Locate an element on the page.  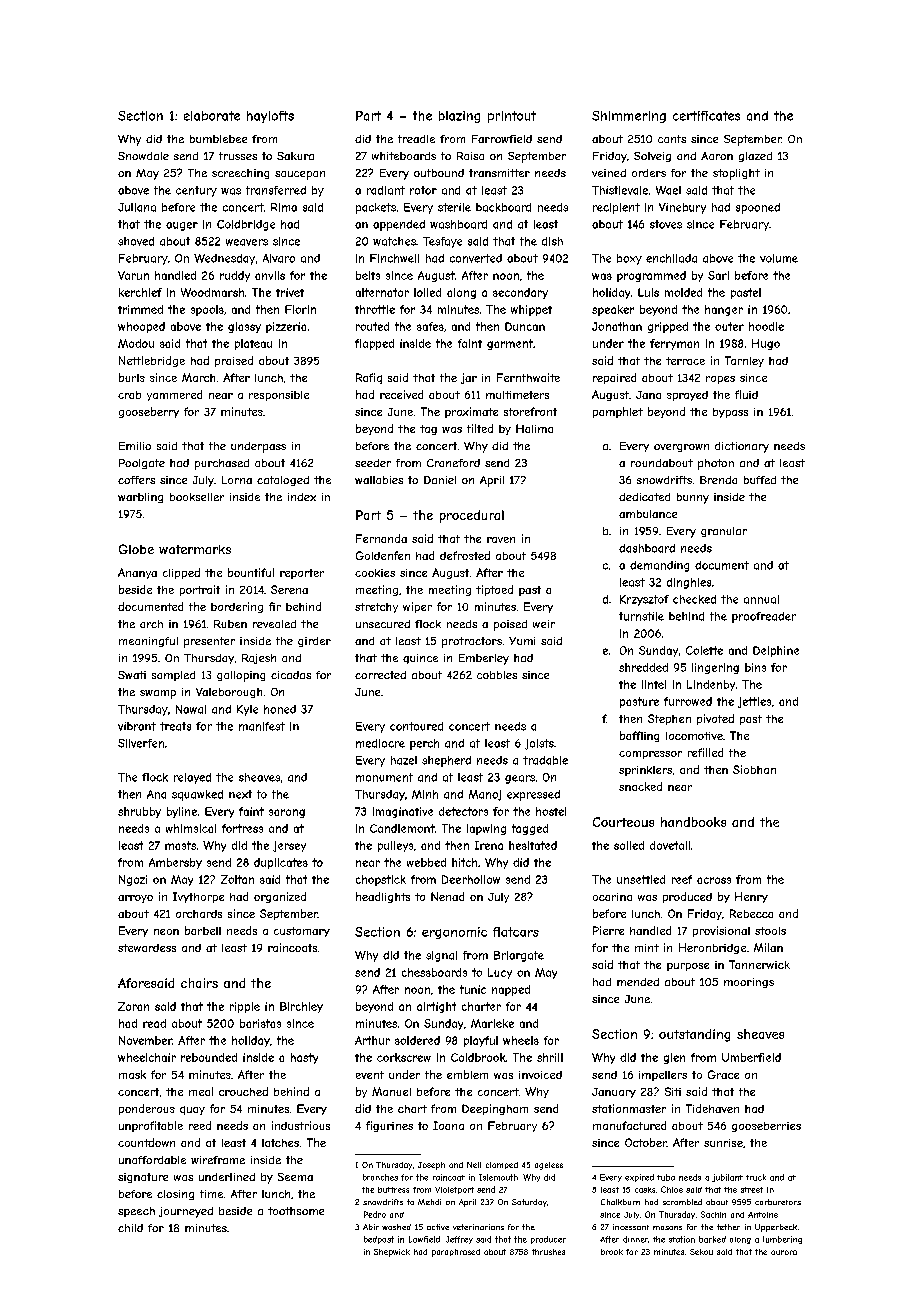
Varun is located at coordinates (133, 275).
